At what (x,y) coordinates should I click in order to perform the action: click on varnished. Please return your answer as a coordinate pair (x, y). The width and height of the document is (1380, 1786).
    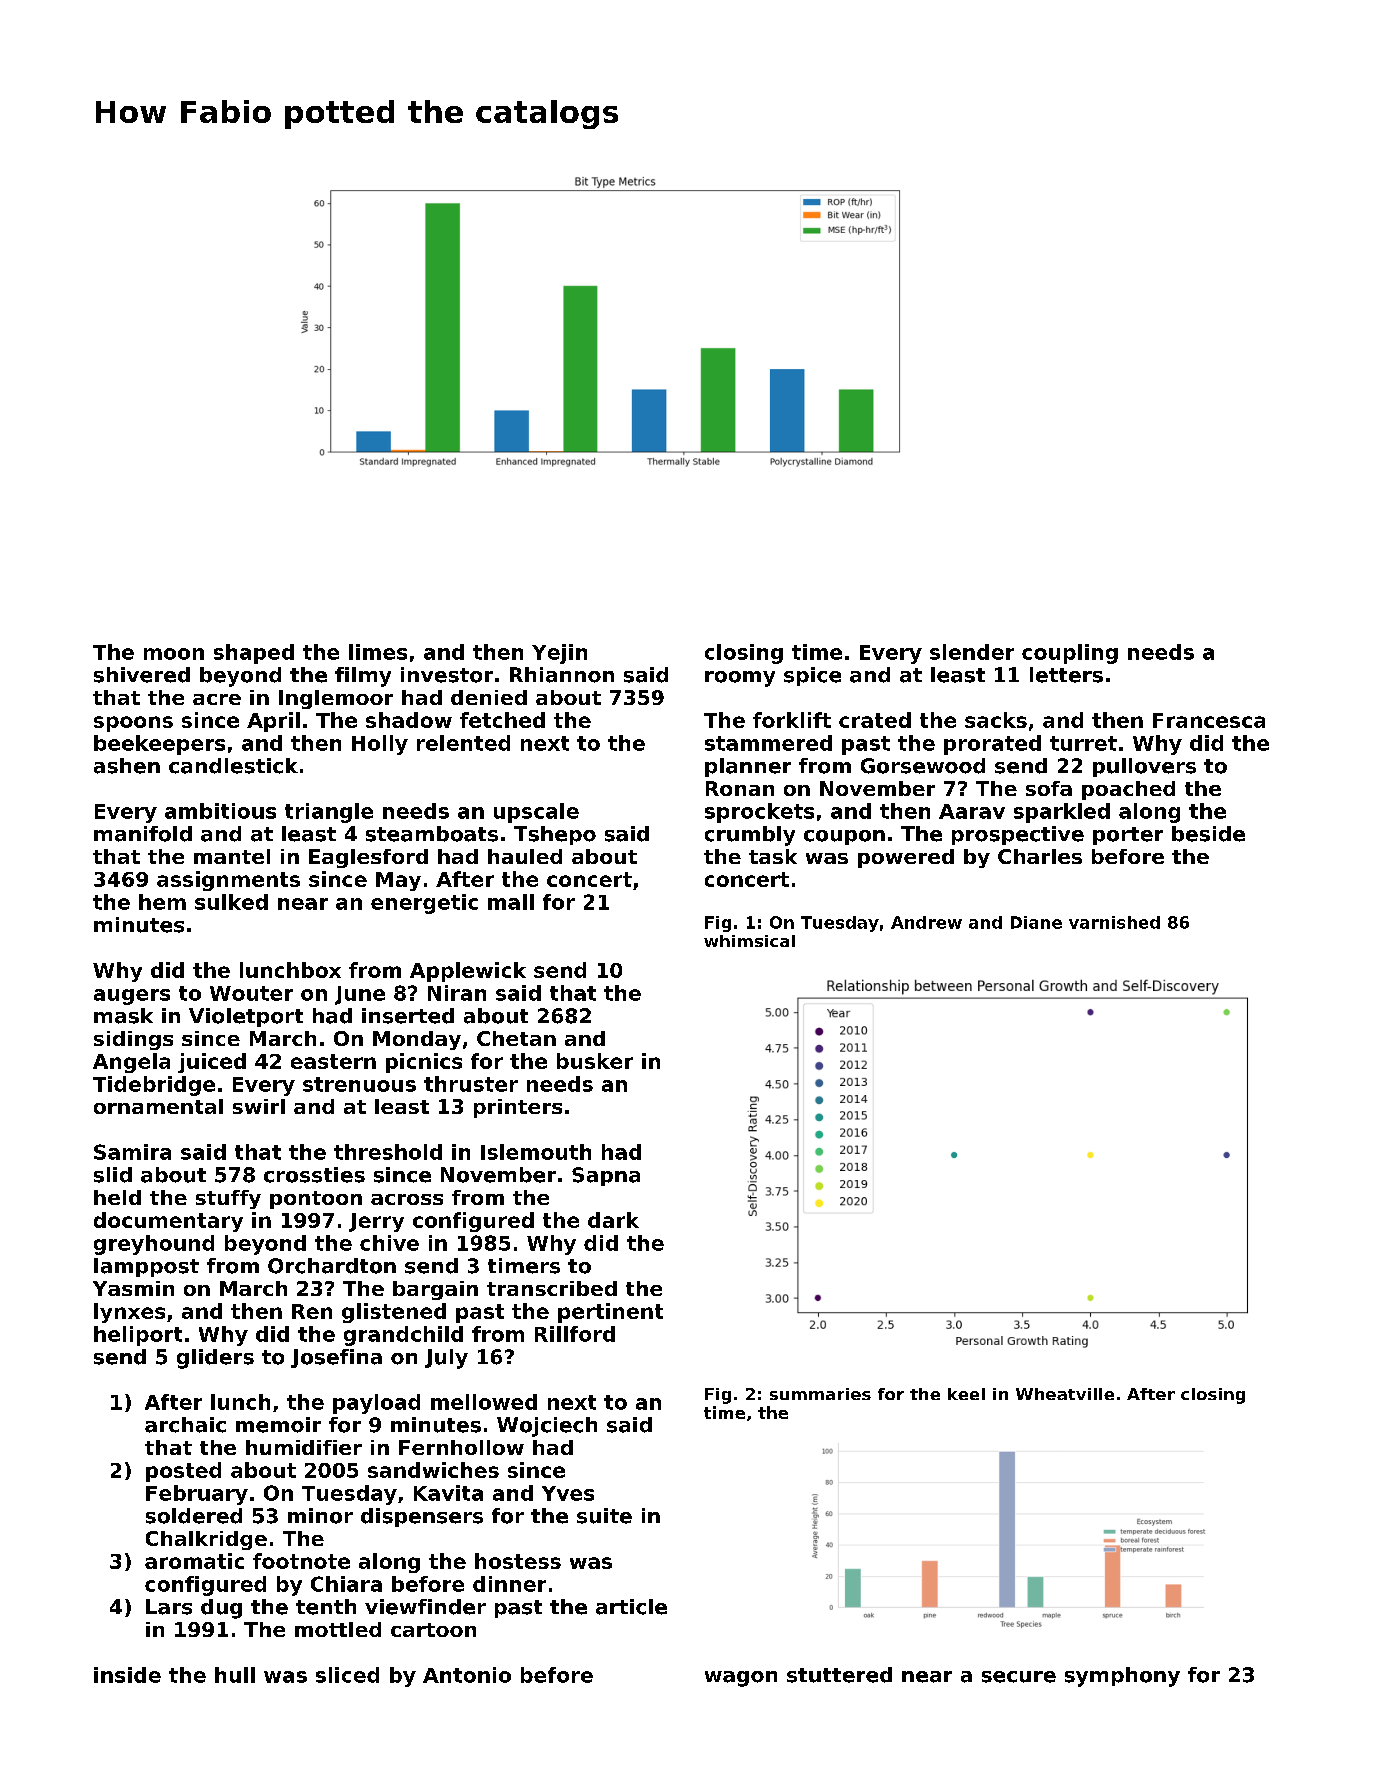
    Looking at the image, I should click on (1114, 922).
